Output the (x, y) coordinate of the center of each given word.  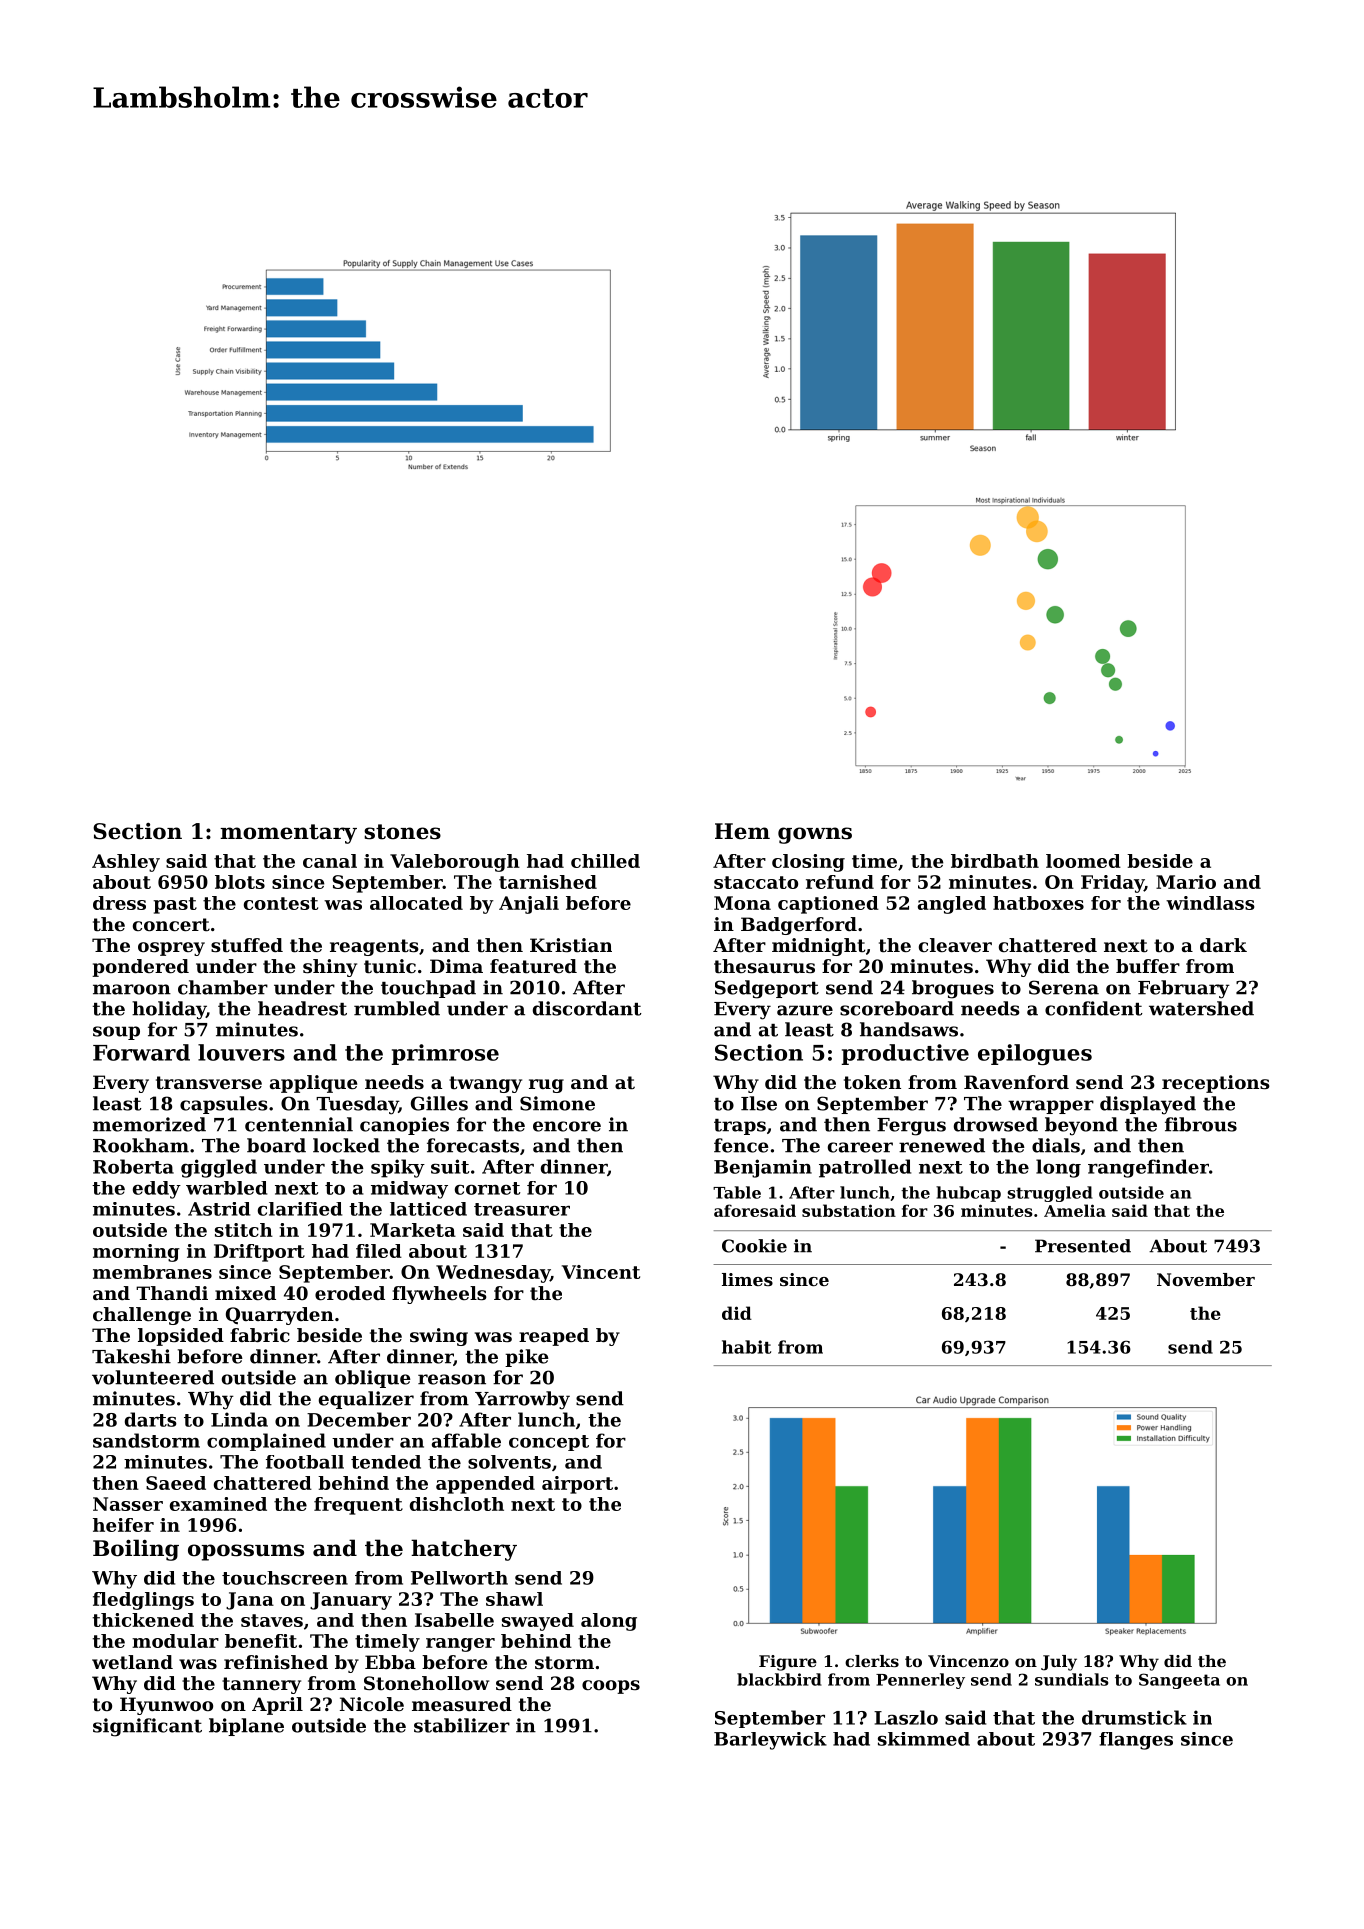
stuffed (247, 945)
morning (136, 1253)
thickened (143, 1620)
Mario (1186, 882)
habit (746, 1347)
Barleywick (770, 1741)
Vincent (601, 1272)
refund (840, 882)
